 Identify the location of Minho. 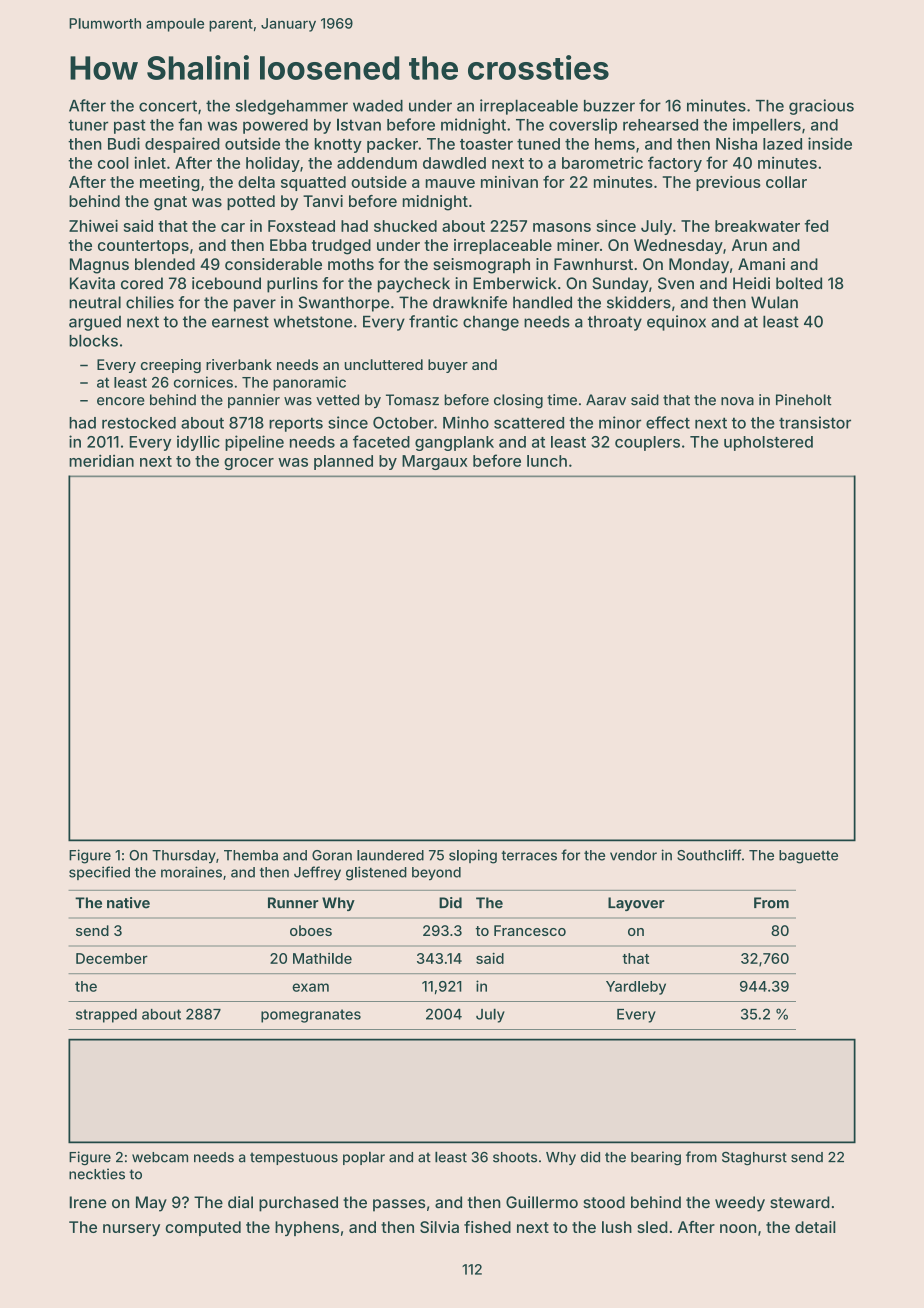
(466, 422).
